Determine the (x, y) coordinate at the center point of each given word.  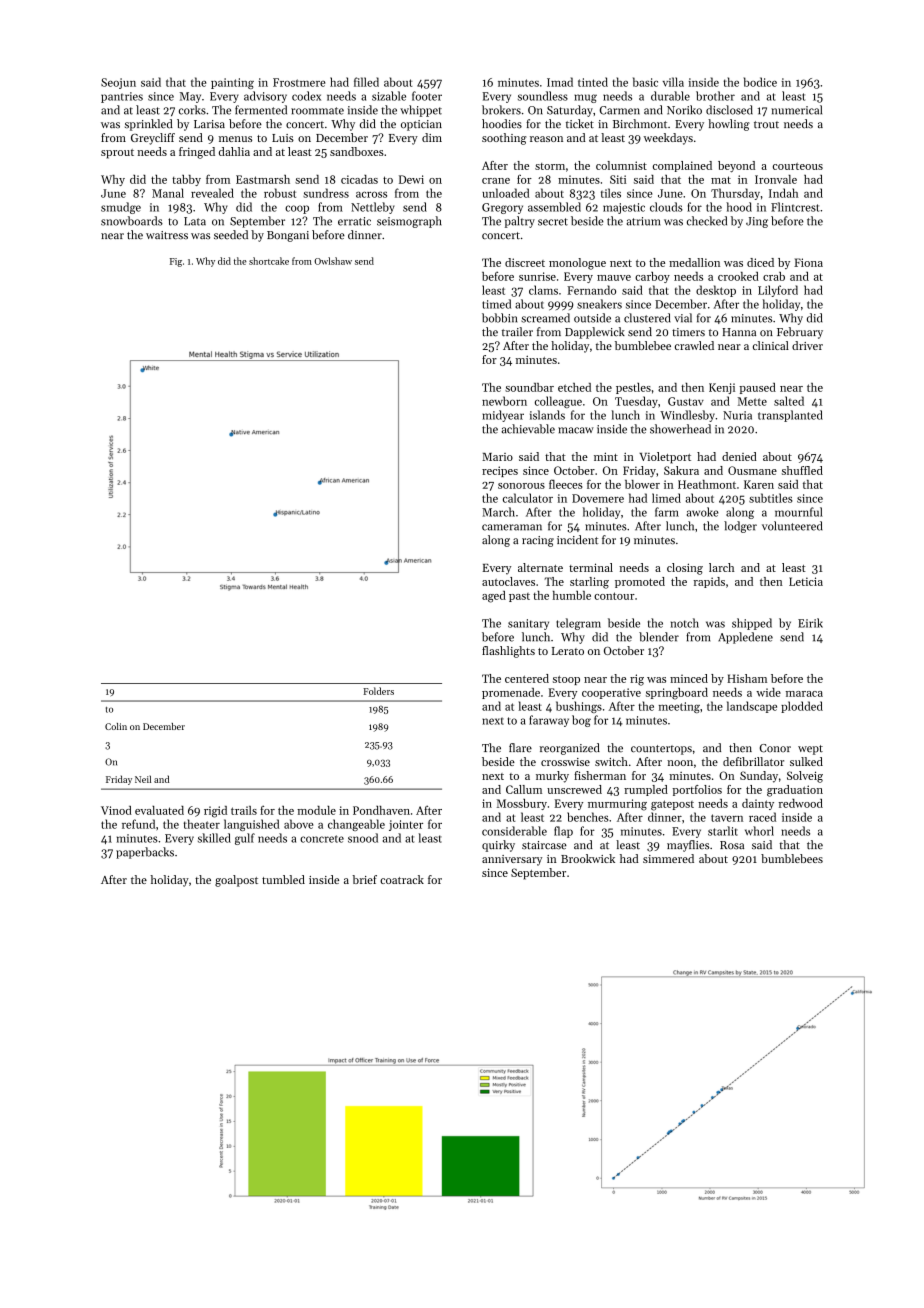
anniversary (512, 860)
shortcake (269, 261)
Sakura (681, 470)
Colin (116, 726)
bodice (760, 82)
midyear (503, 416)
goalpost (236, 881)
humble (572, 595)
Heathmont (707, 484)
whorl (759, 831)
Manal (168, 193)
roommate (317, 111)
